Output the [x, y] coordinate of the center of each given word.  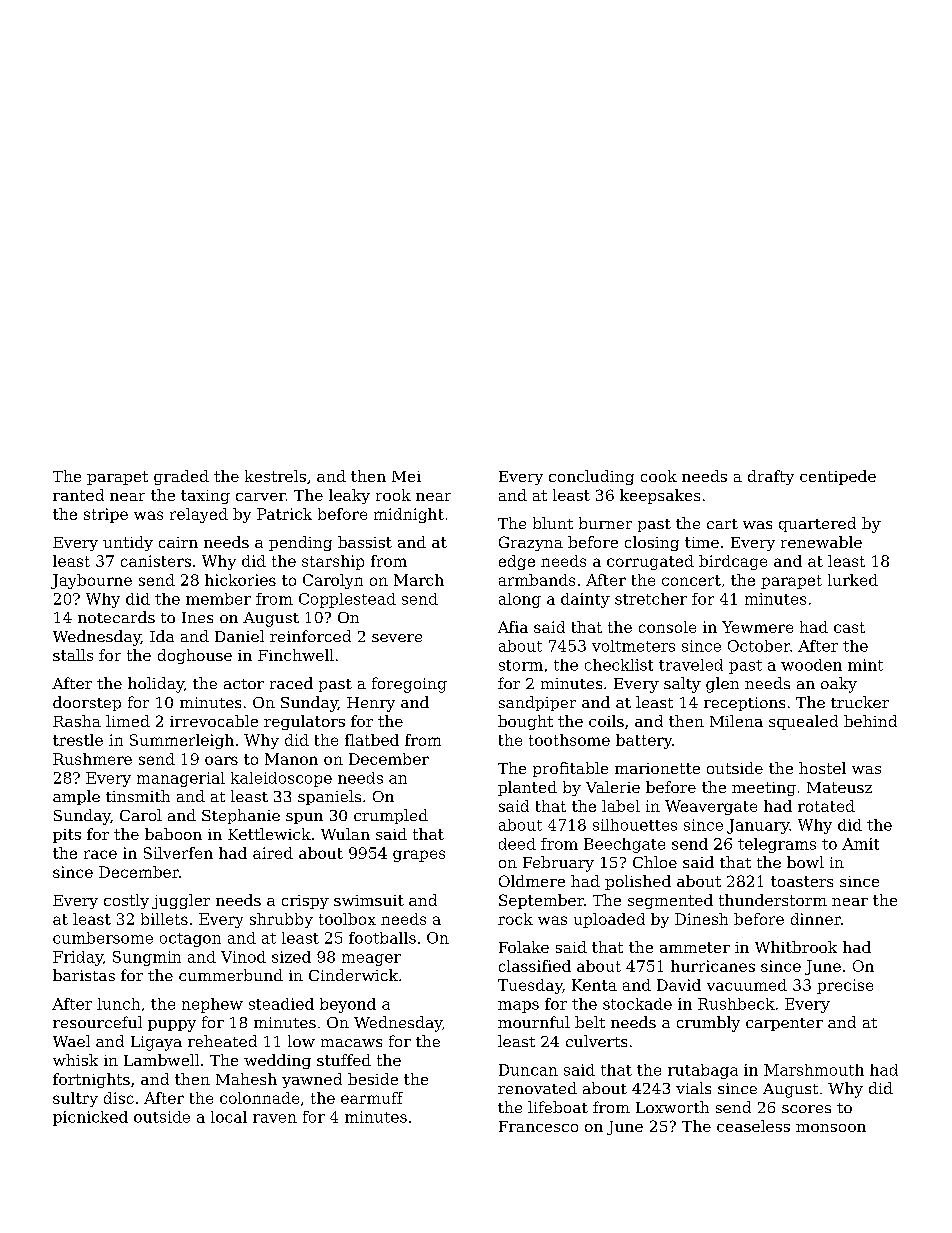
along [520, 600]
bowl [805, 862]
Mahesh [246, 1079]
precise [845, 986]
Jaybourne [91, 581]
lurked [853, 580]
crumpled [391, 816]
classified [535, 966]
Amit [860, 844]
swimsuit [369, 900]
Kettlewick [269, 834]
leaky [349, 496]
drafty [771, 477]
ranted [78, 495]
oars [221, 760]
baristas [84, 975]
